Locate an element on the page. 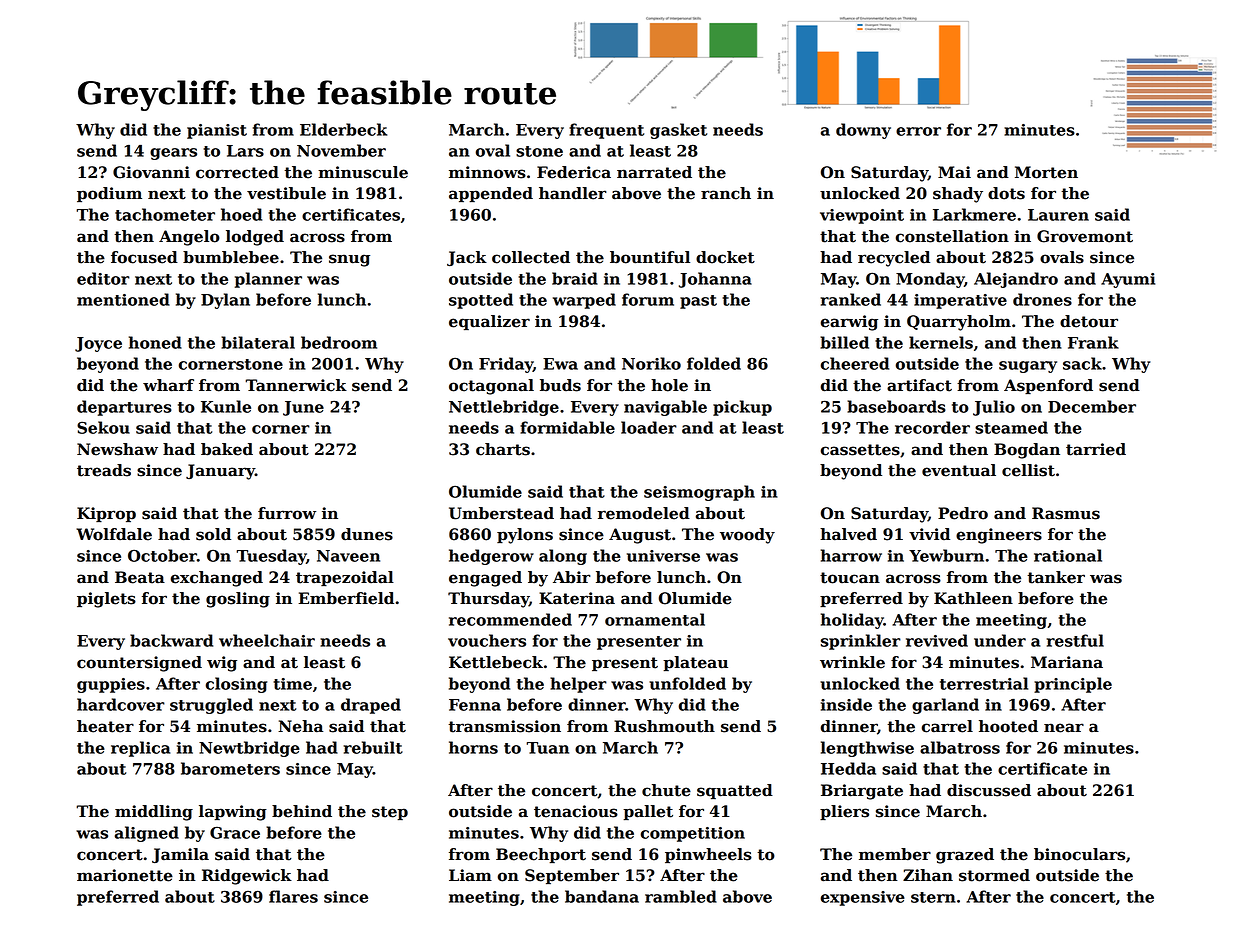  Giovanni is located at coordinates (151, 172).
